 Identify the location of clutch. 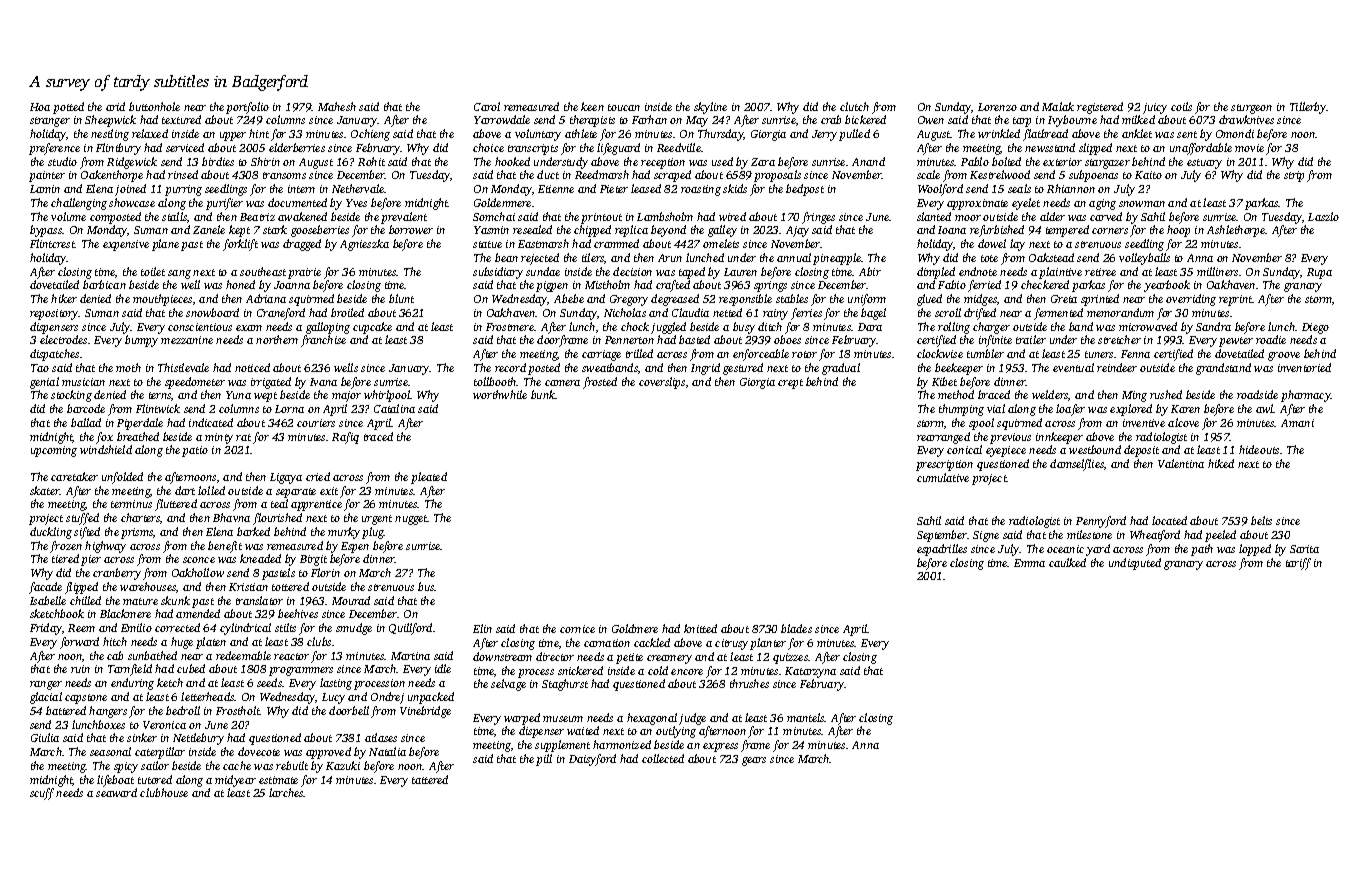
(854, 106).
